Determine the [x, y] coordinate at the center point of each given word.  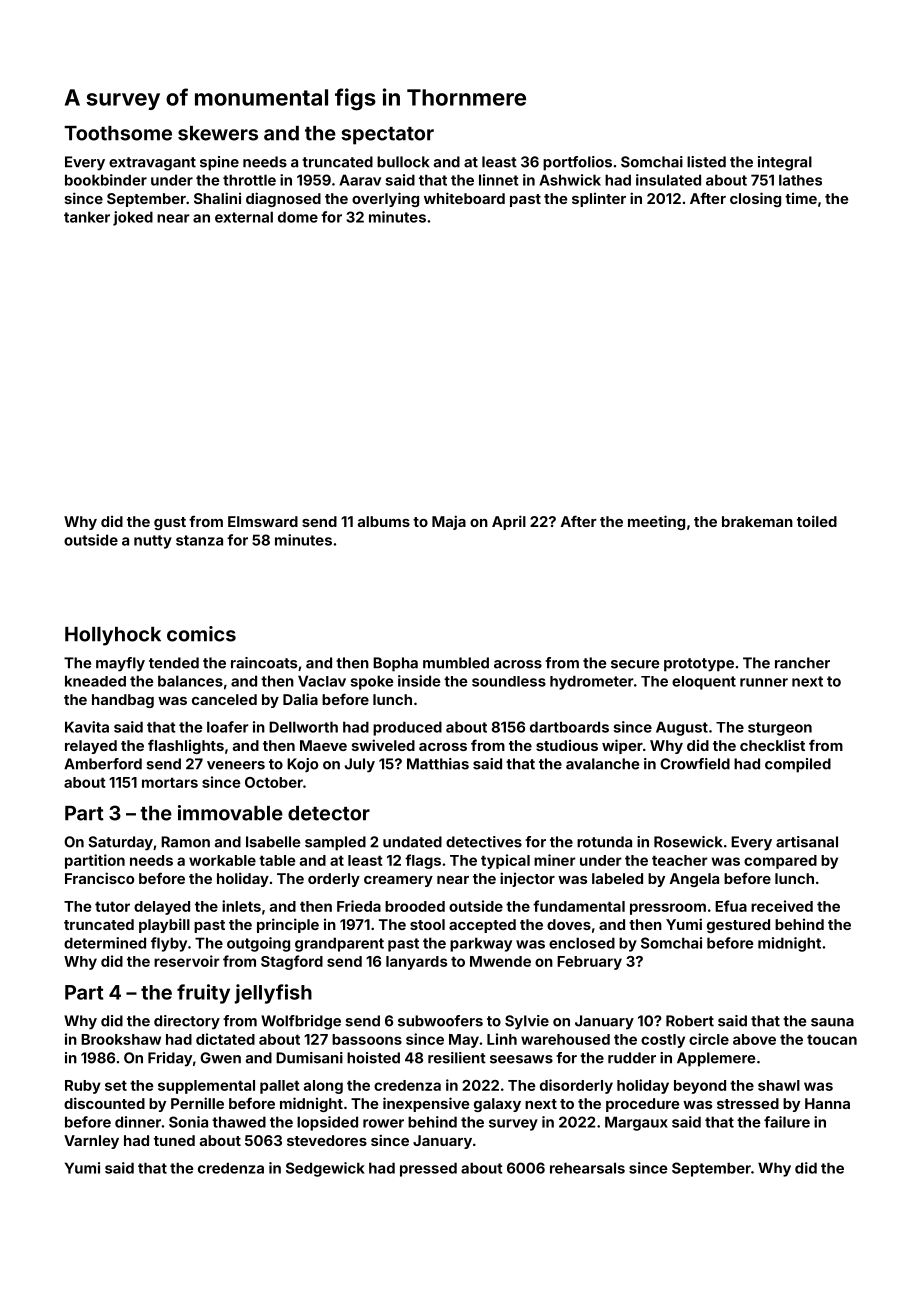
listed [706, 162]
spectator [387, 136]
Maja [449, 522]
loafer [228, 727]
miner [555, 860]
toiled [817, 521]
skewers [218, 133]
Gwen [220, 1058]
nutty [153, 542]
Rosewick [688, 842]
